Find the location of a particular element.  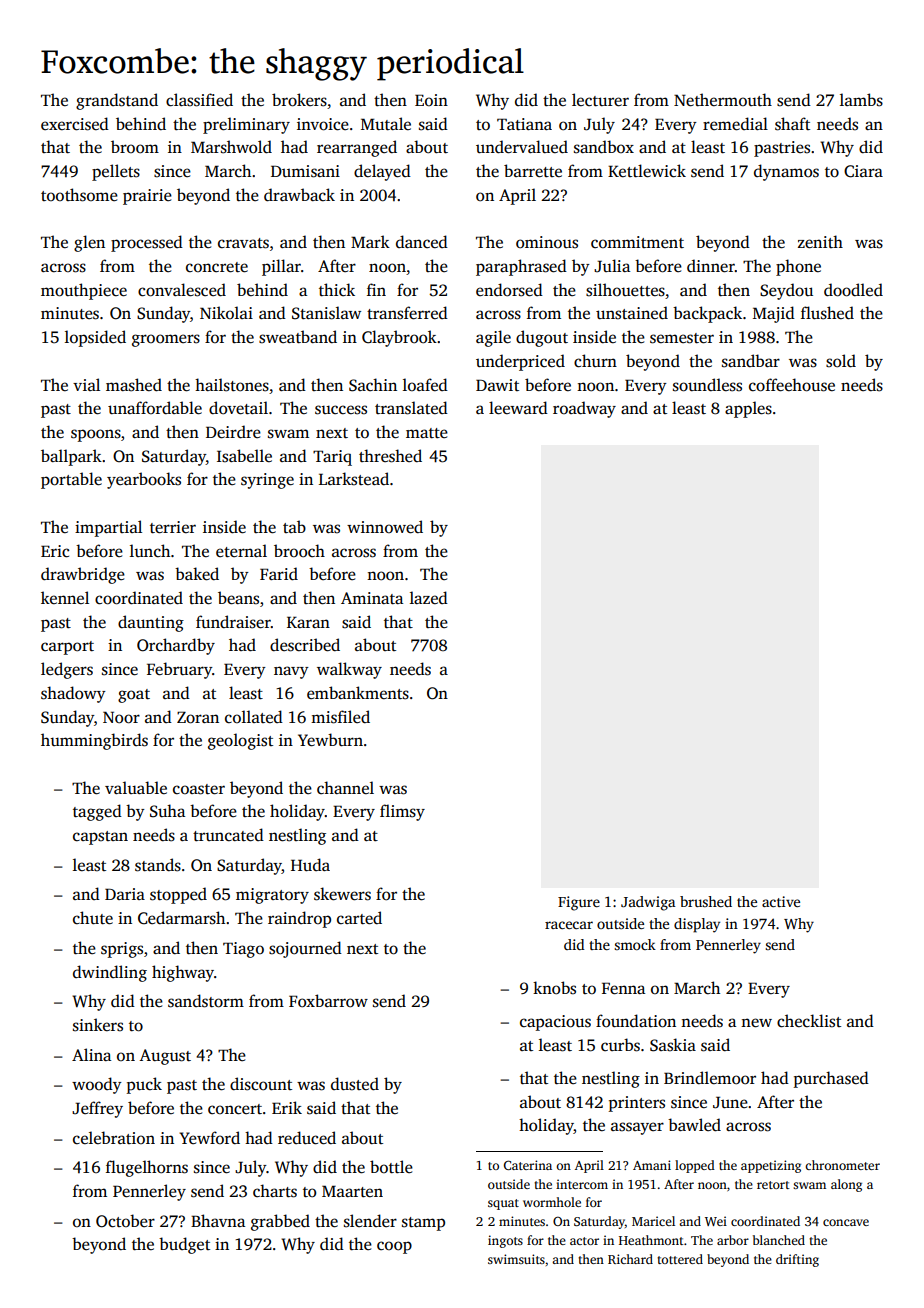

October is located at coordinates (125, 1221).
